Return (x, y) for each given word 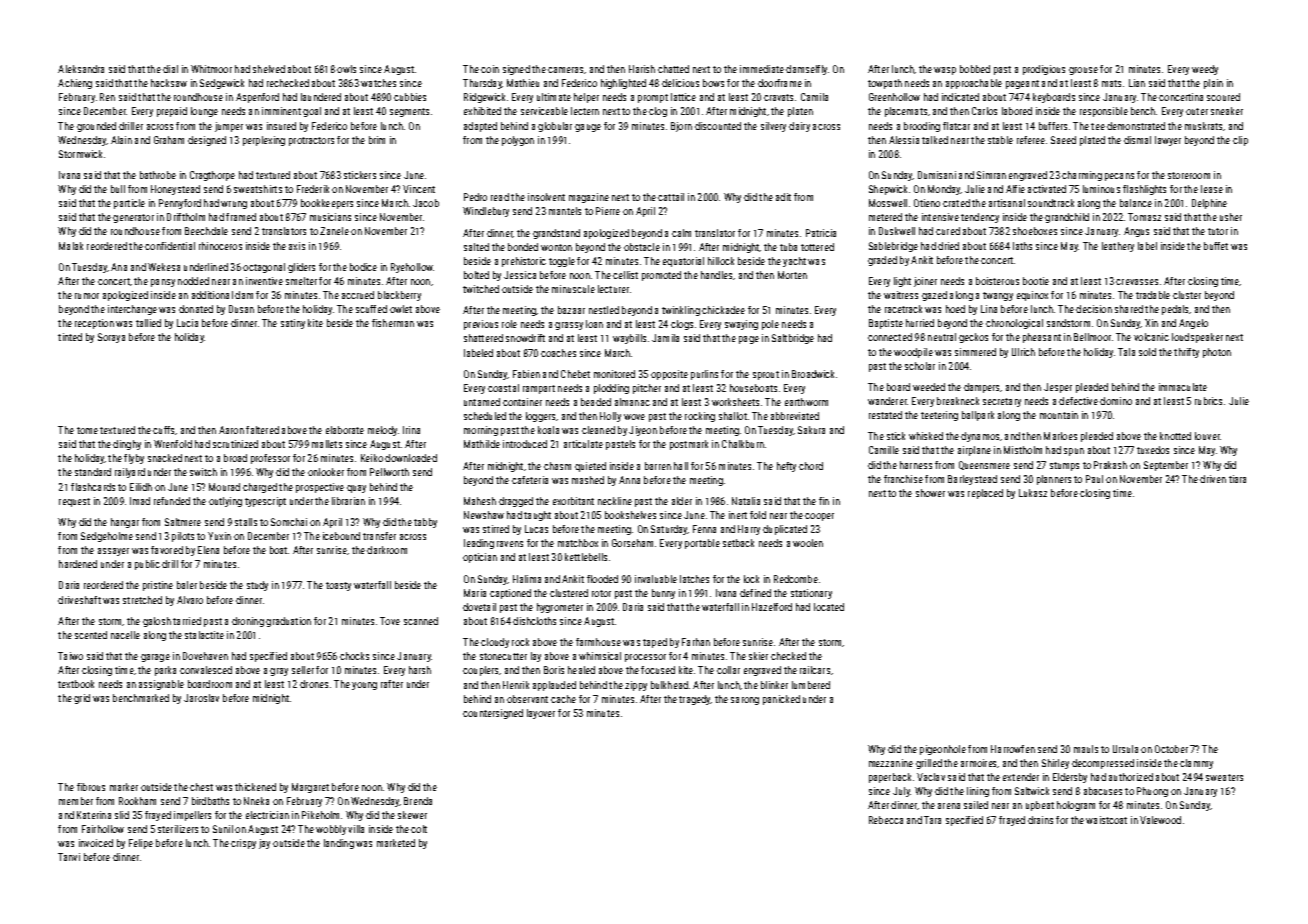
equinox (1032, 296)
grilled (929, 764)
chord (811, 466)
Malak (71, 246)
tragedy (694, 700)
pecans (1119, 177)
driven (1213, 479)
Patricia (821, 233)
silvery (773, 127)
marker (124, 787)
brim (377, 140)
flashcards (93, 487)
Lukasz (1033, 493)
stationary (811, 594)
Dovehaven (205, 656)
